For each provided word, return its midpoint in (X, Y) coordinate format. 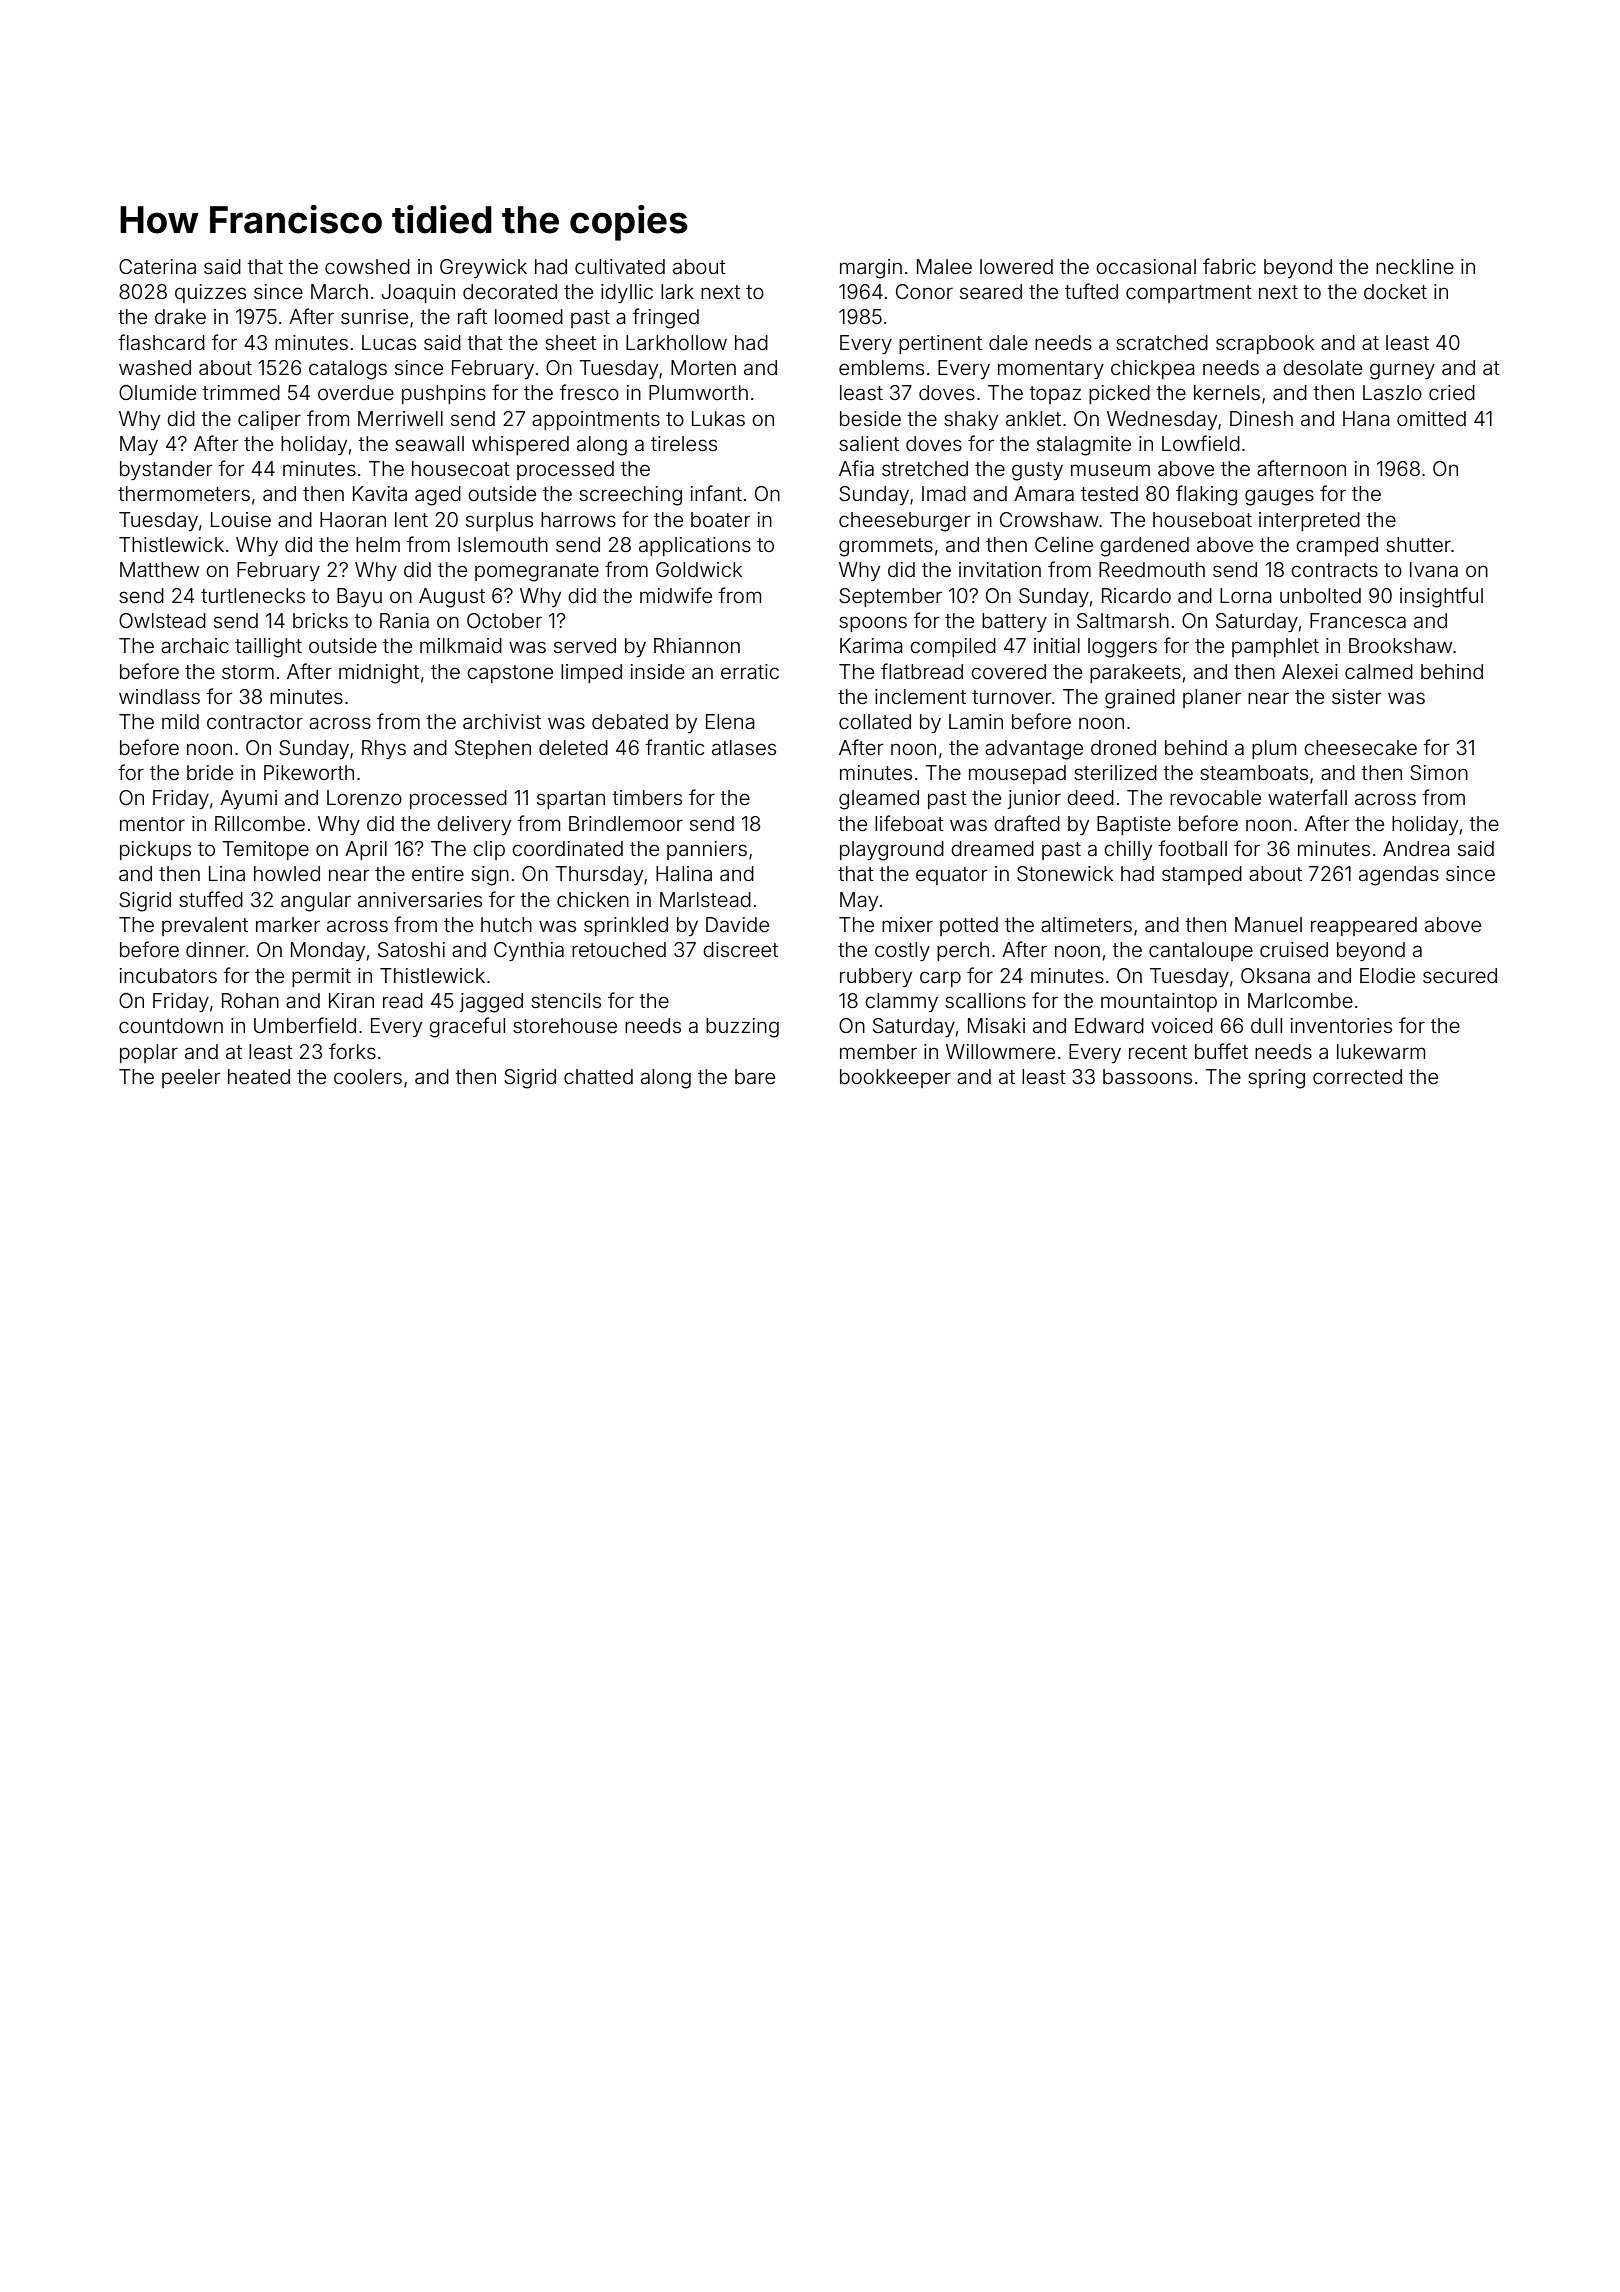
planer (1212, 698)
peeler (191, 1078)
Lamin (976, 721)
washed (155, 367)
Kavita (380, 493)
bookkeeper (895, 1078)
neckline (1415, 266)
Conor (924, 291)
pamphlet (1275, 647)
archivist (502, 721)
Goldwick (699, 569)
